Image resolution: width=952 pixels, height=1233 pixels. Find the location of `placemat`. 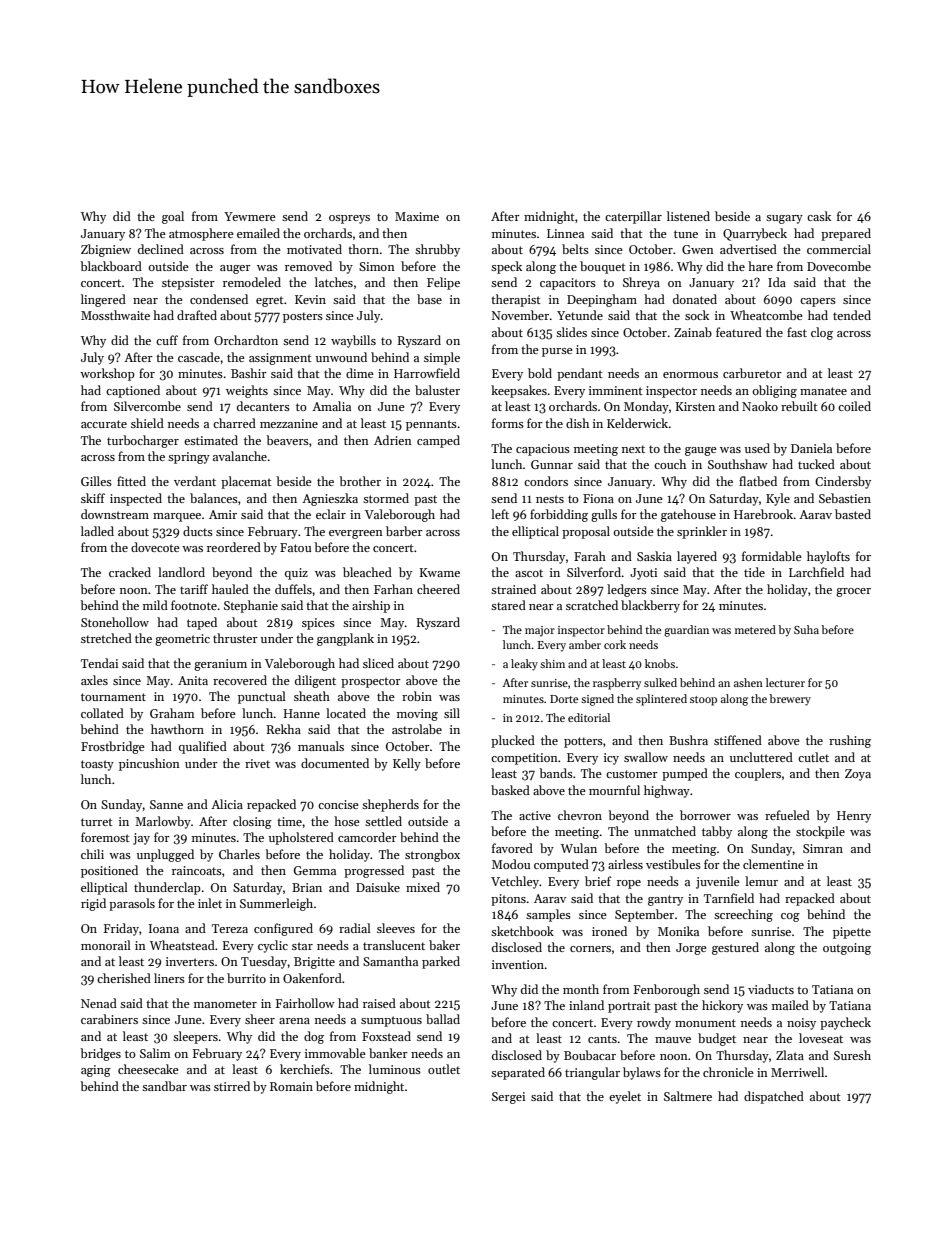

placemat is located at coordinates (246, 482).
